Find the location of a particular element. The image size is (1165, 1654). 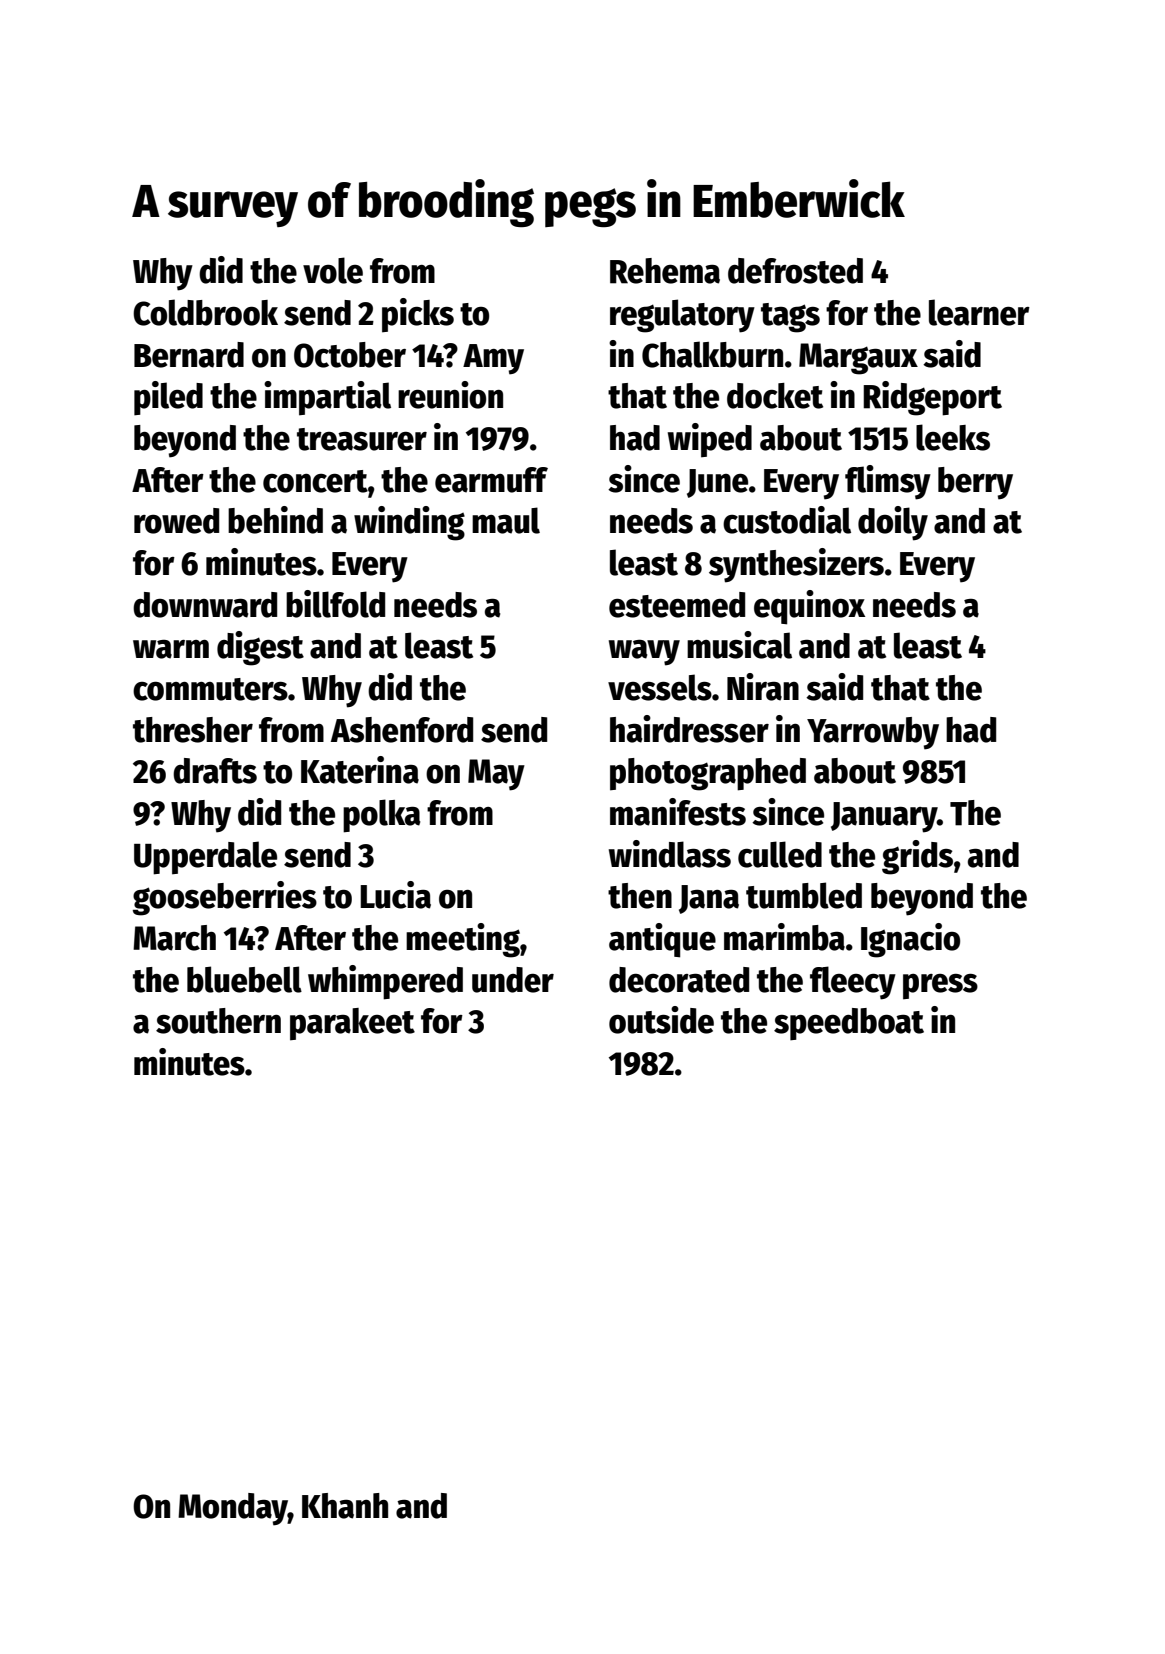

May is located at coordinates (496, 775).
